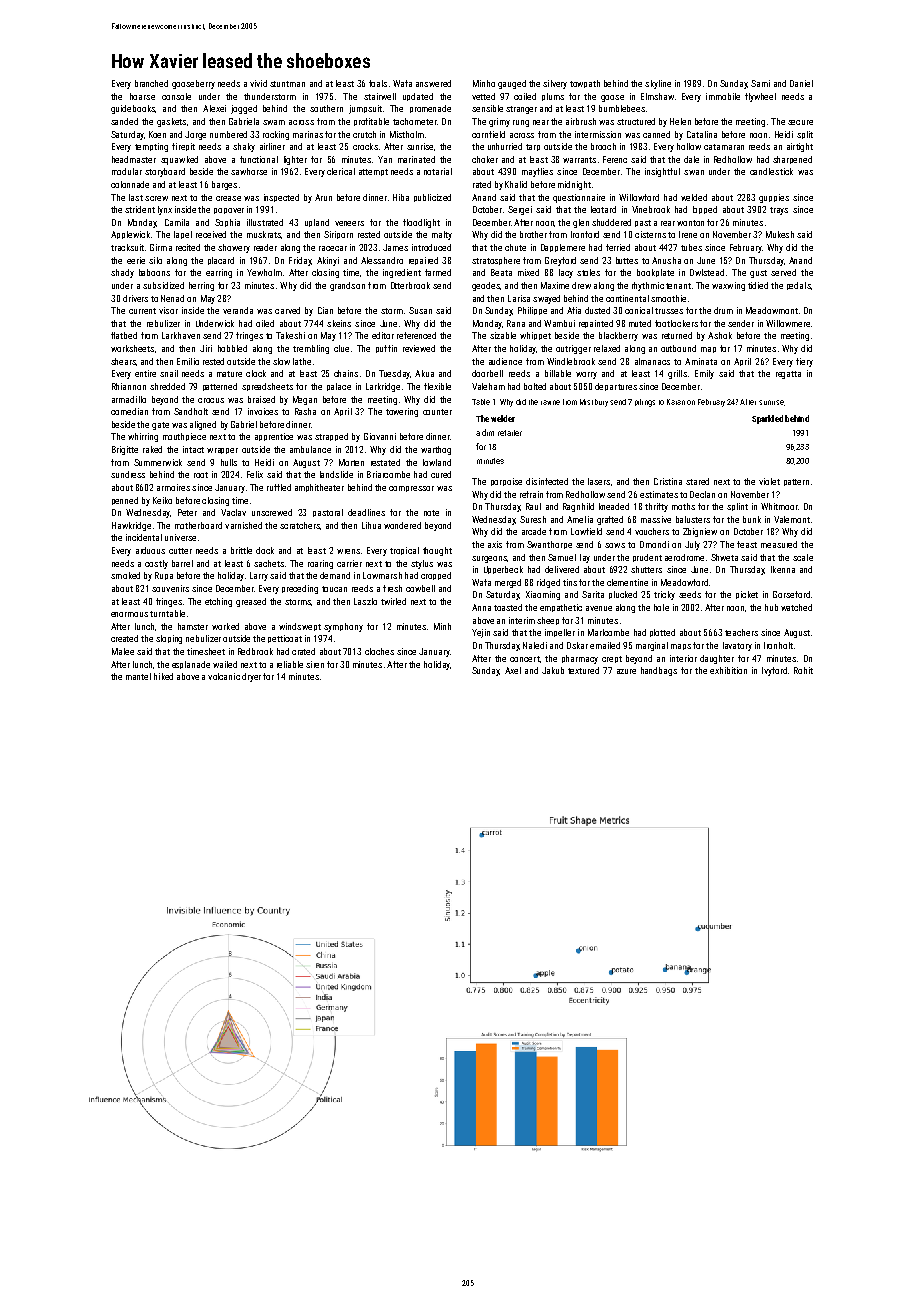 The height and width of the screenshot is (1308, 924). I want to click on sanded, so click(124, 121).
